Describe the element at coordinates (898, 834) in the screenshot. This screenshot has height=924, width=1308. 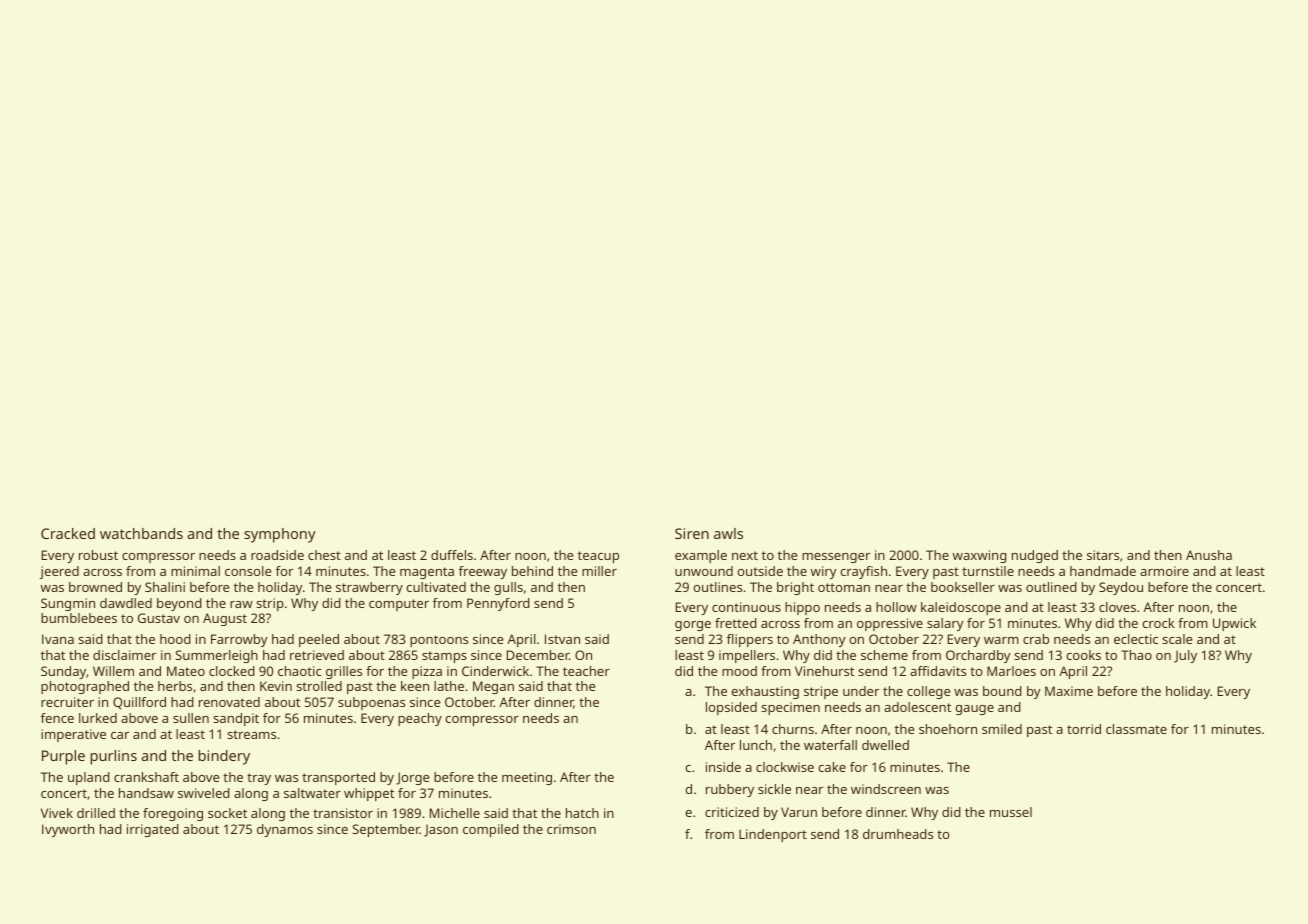
I see `drumheads` at that location.
